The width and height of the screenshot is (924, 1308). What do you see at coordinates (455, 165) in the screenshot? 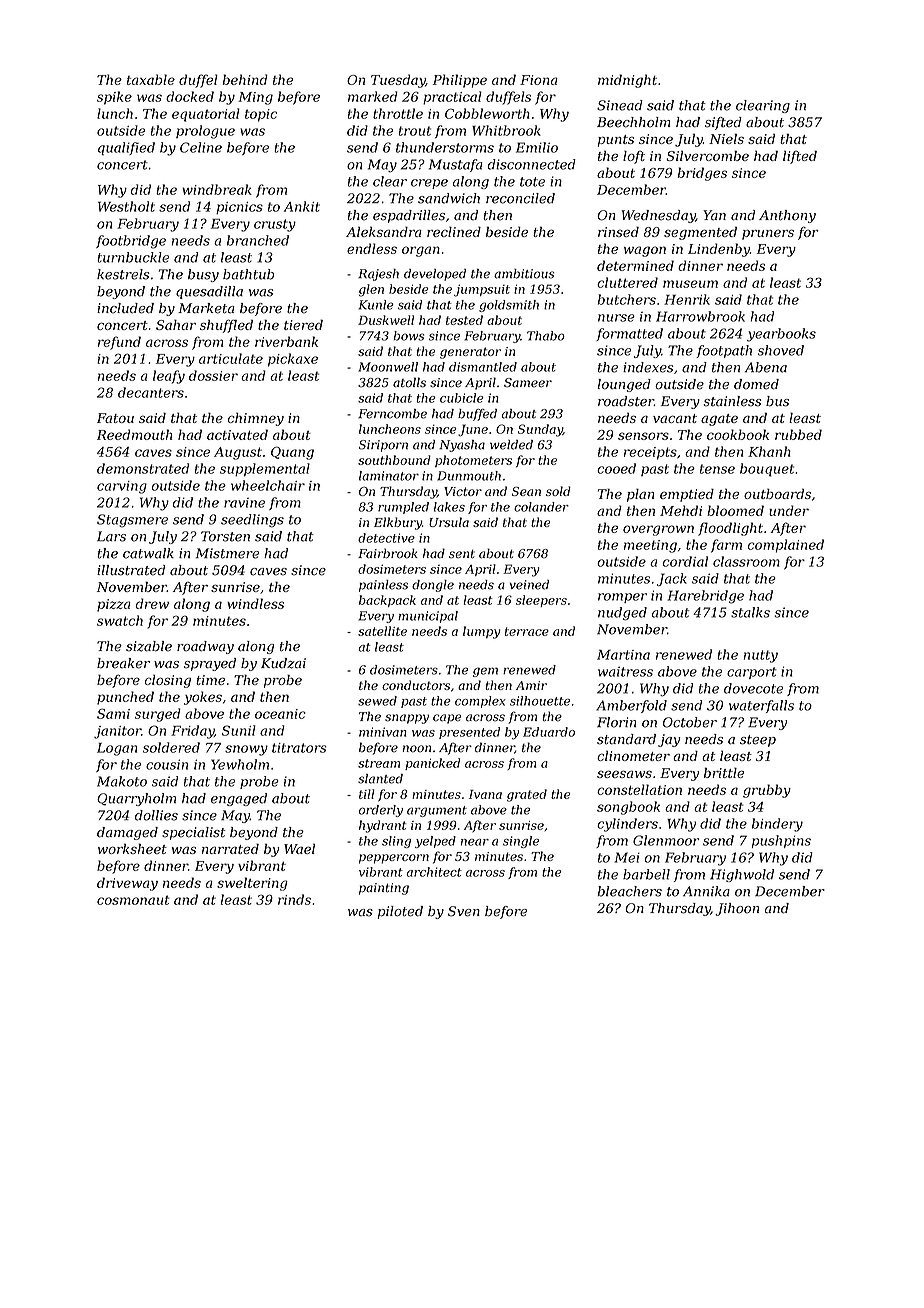
I see `Mustafa` at bounding box center [455, 165].
